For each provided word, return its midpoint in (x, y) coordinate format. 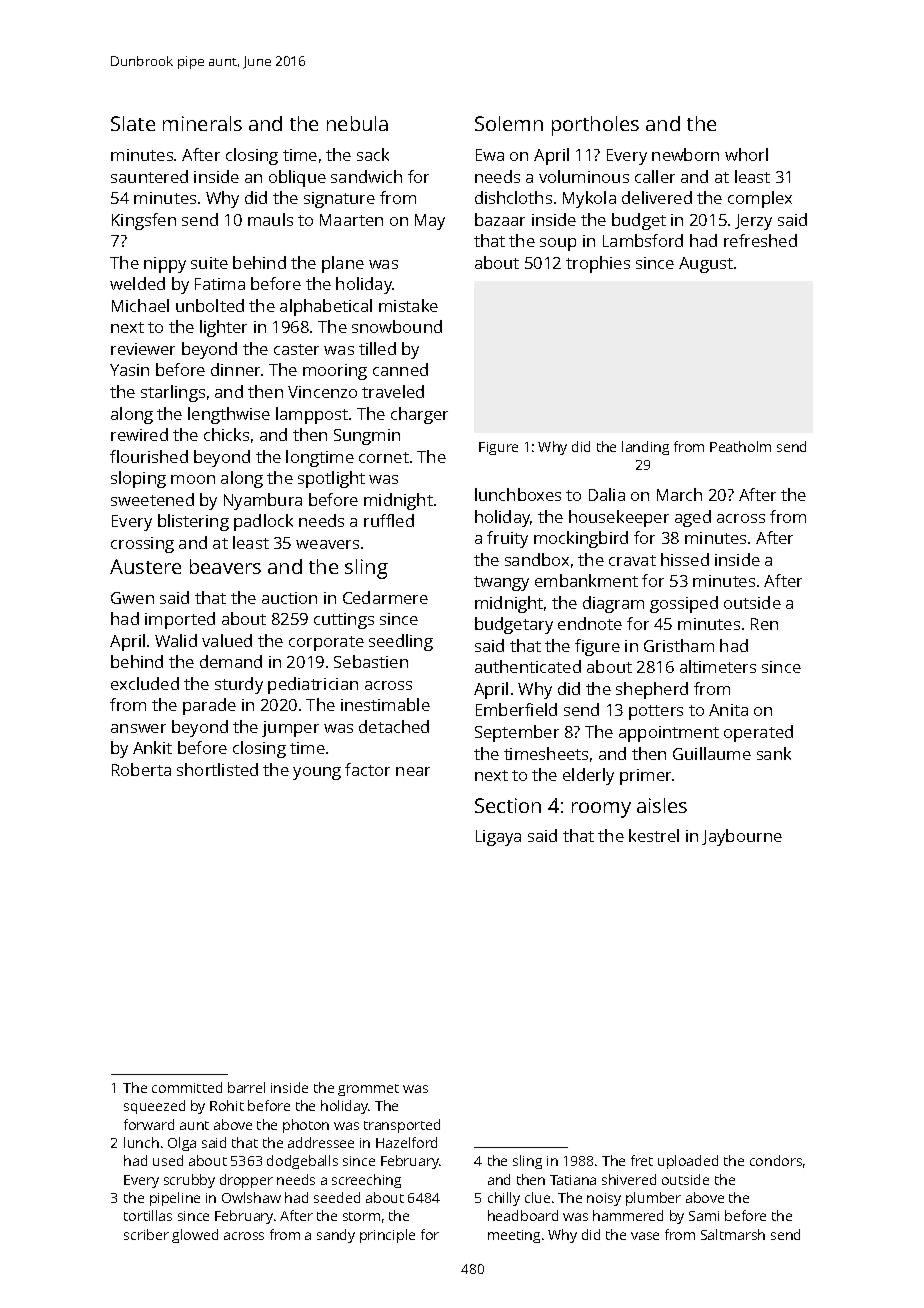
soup (558, 244)
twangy (501, 583)
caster (296, 349)
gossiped (684, 604)
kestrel (654, 835)
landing (645, 448)
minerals (202, 123)
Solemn (509, 123)
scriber (146, 1234)
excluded (145, 683)
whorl (746, 154)
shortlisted (217, 769)
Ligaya (498, 838)
